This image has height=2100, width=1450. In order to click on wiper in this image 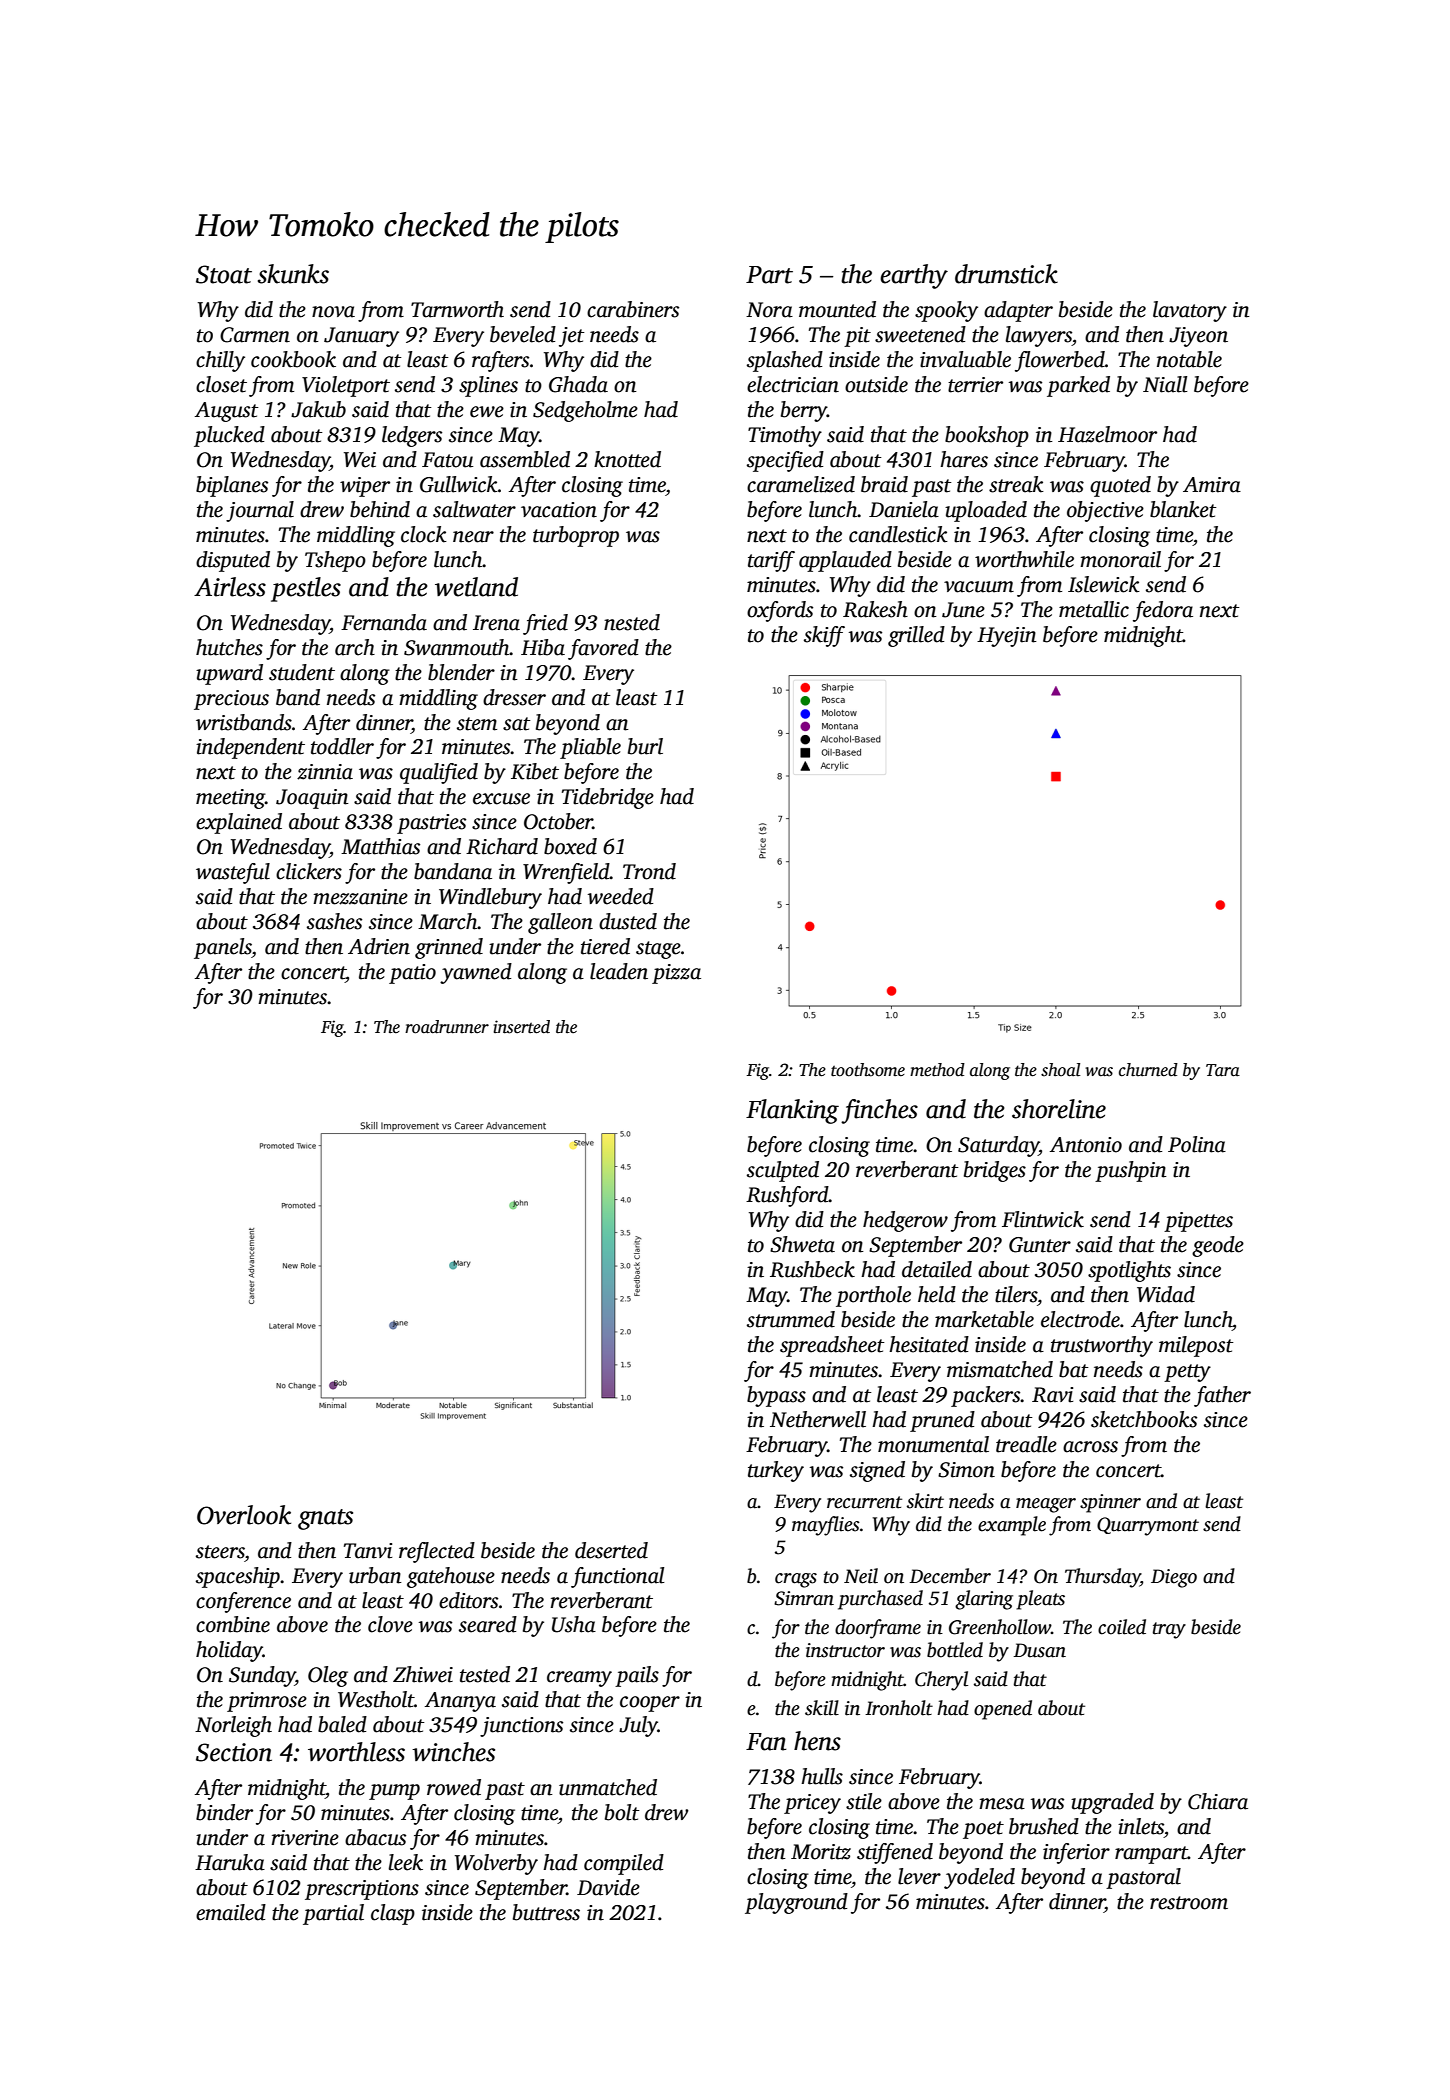, I will do `click(365, 487)`.
